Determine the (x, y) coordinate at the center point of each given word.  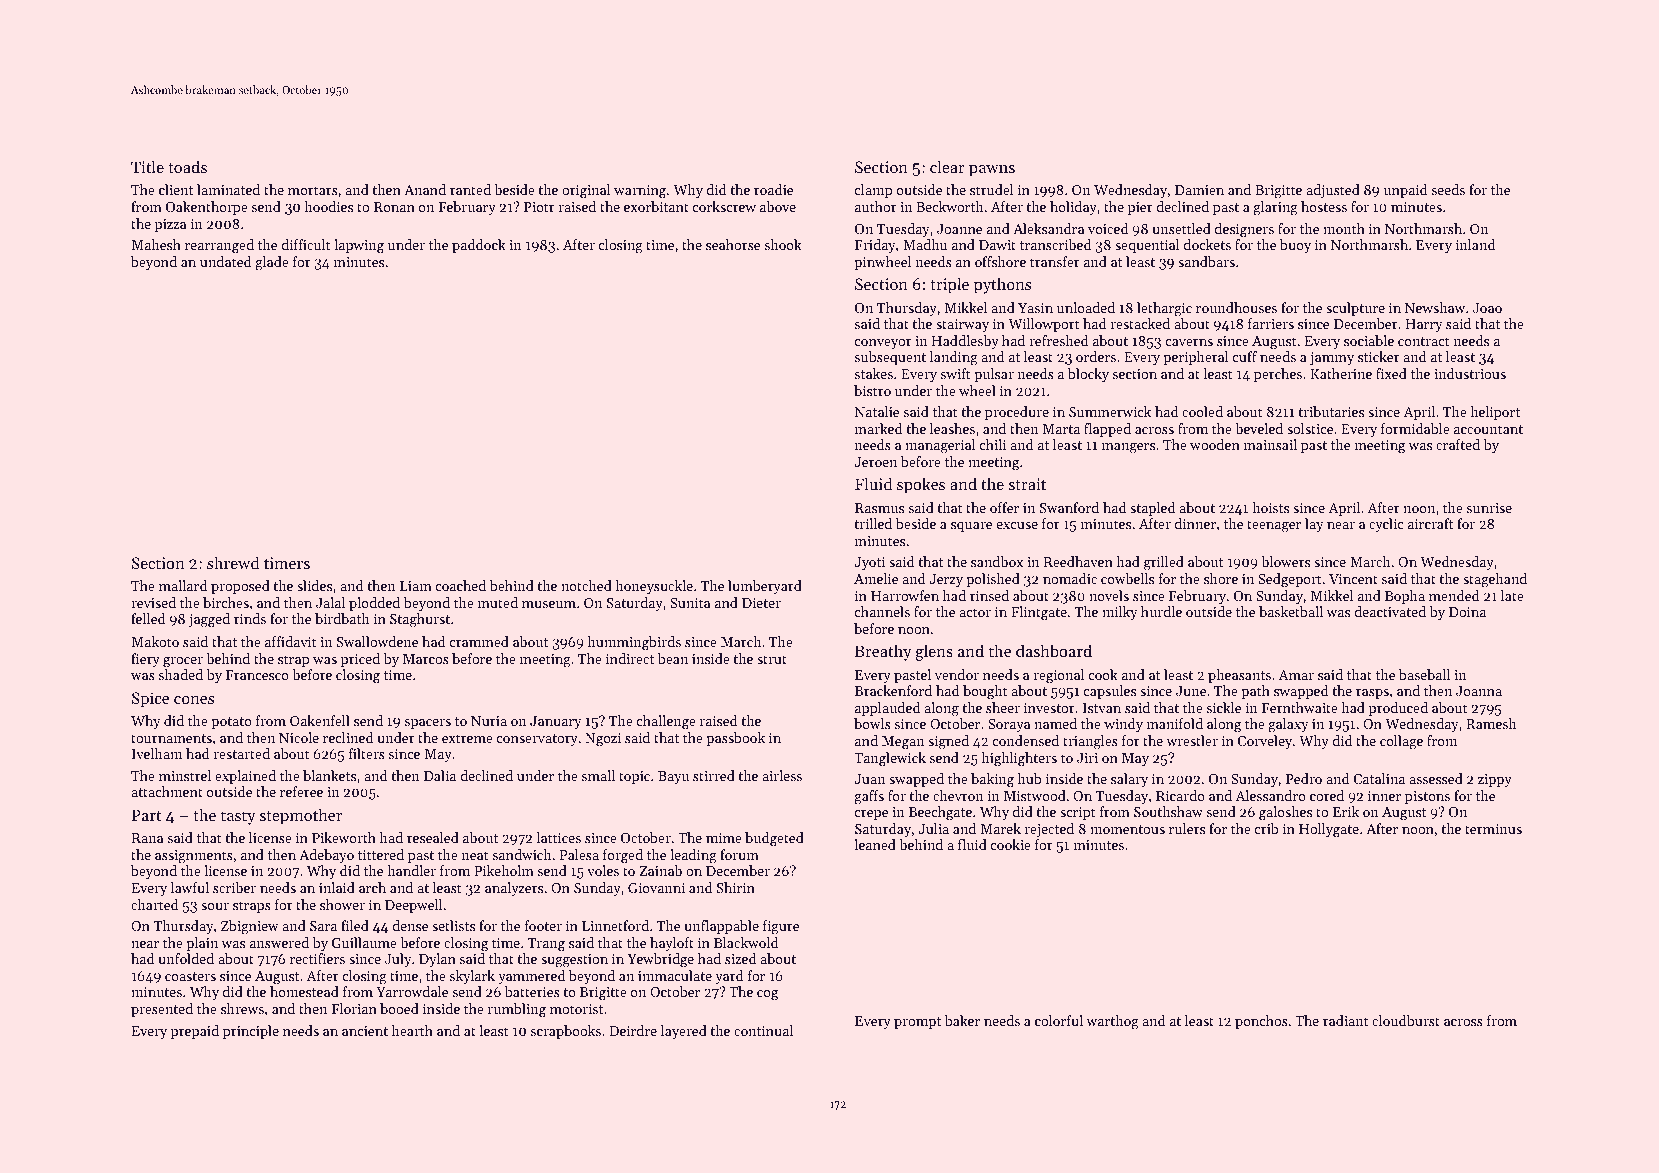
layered (684, 1032)
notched (586, 585)
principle (251, 1032)
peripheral (1195, 358)
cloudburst (1406, 1020)
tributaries (1331, 411)
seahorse (733, 244)
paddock (479, 246)
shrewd (233, 562)
